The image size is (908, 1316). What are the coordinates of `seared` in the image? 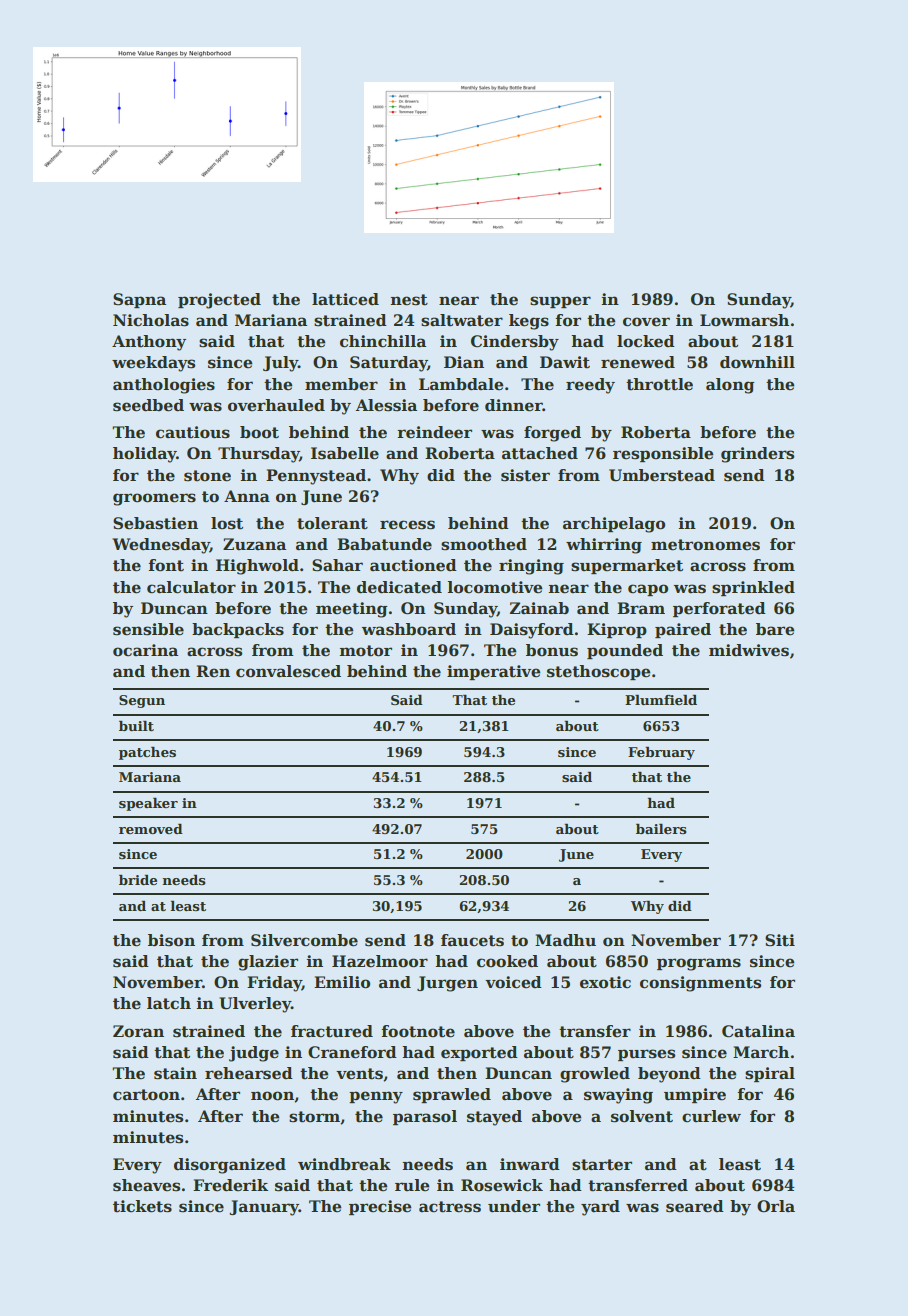 It's located at (695, 1206).
